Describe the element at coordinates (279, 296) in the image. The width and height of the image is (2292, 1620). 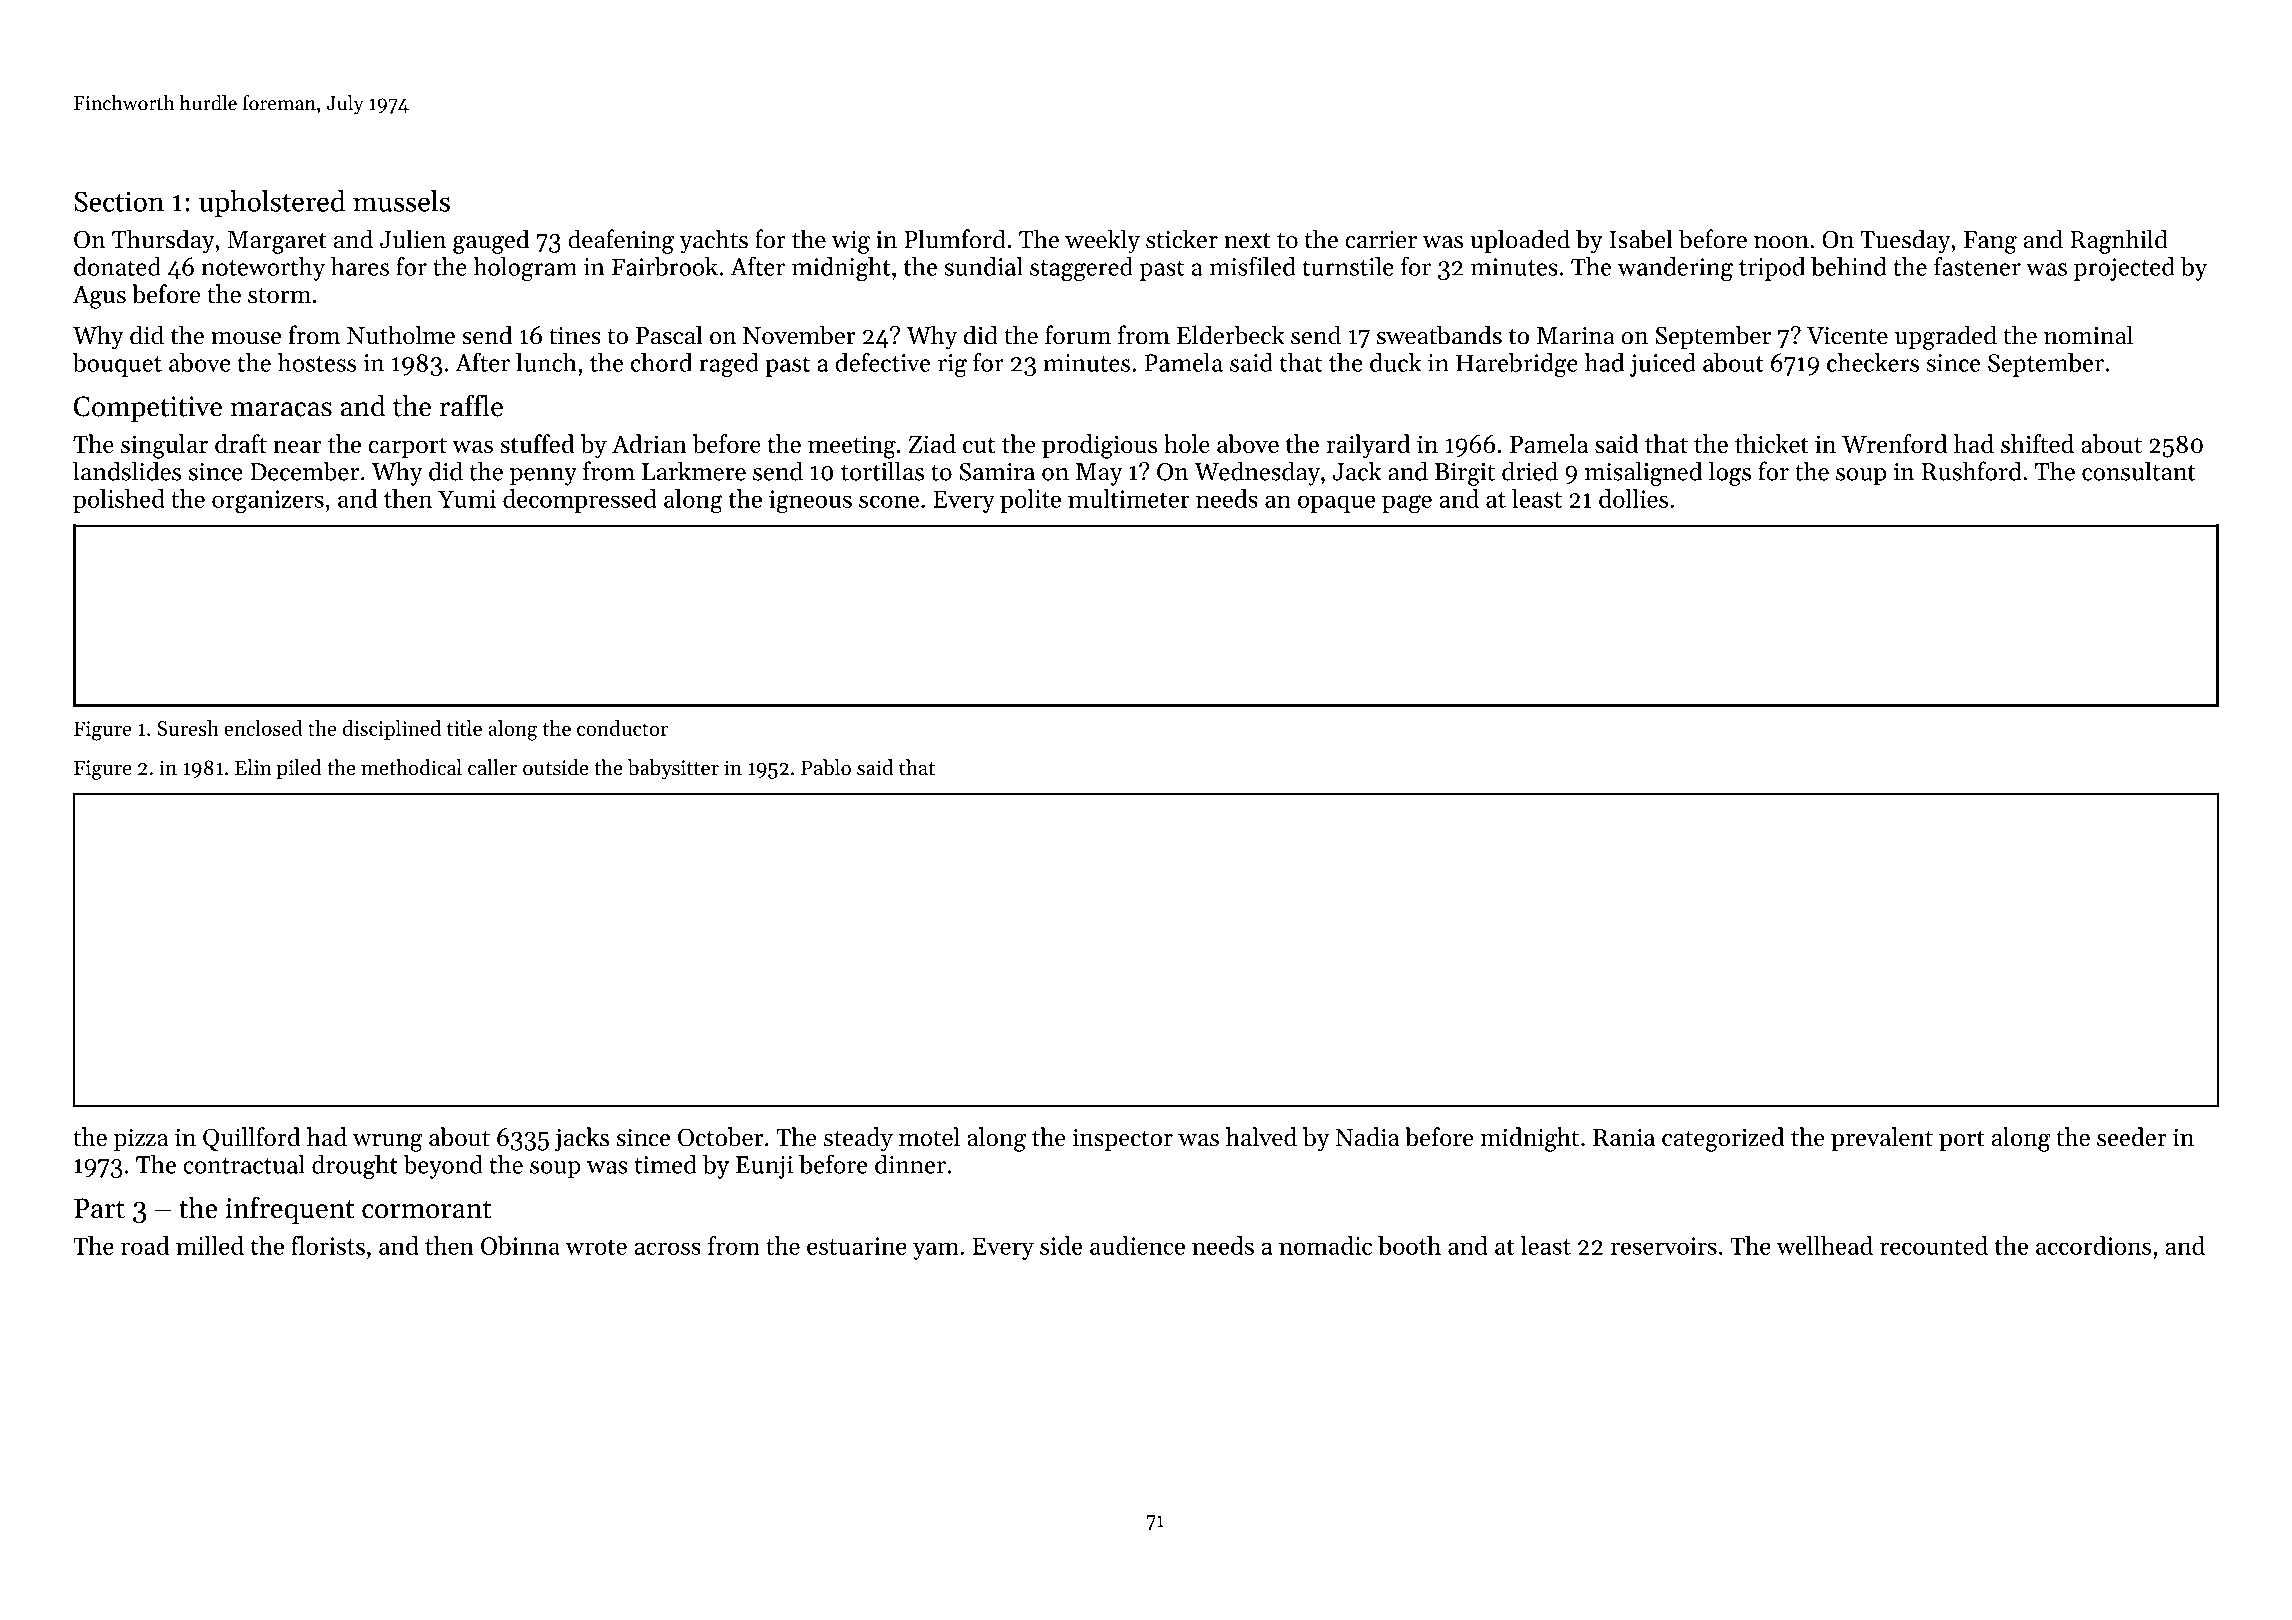
I see `storm` at that location.
